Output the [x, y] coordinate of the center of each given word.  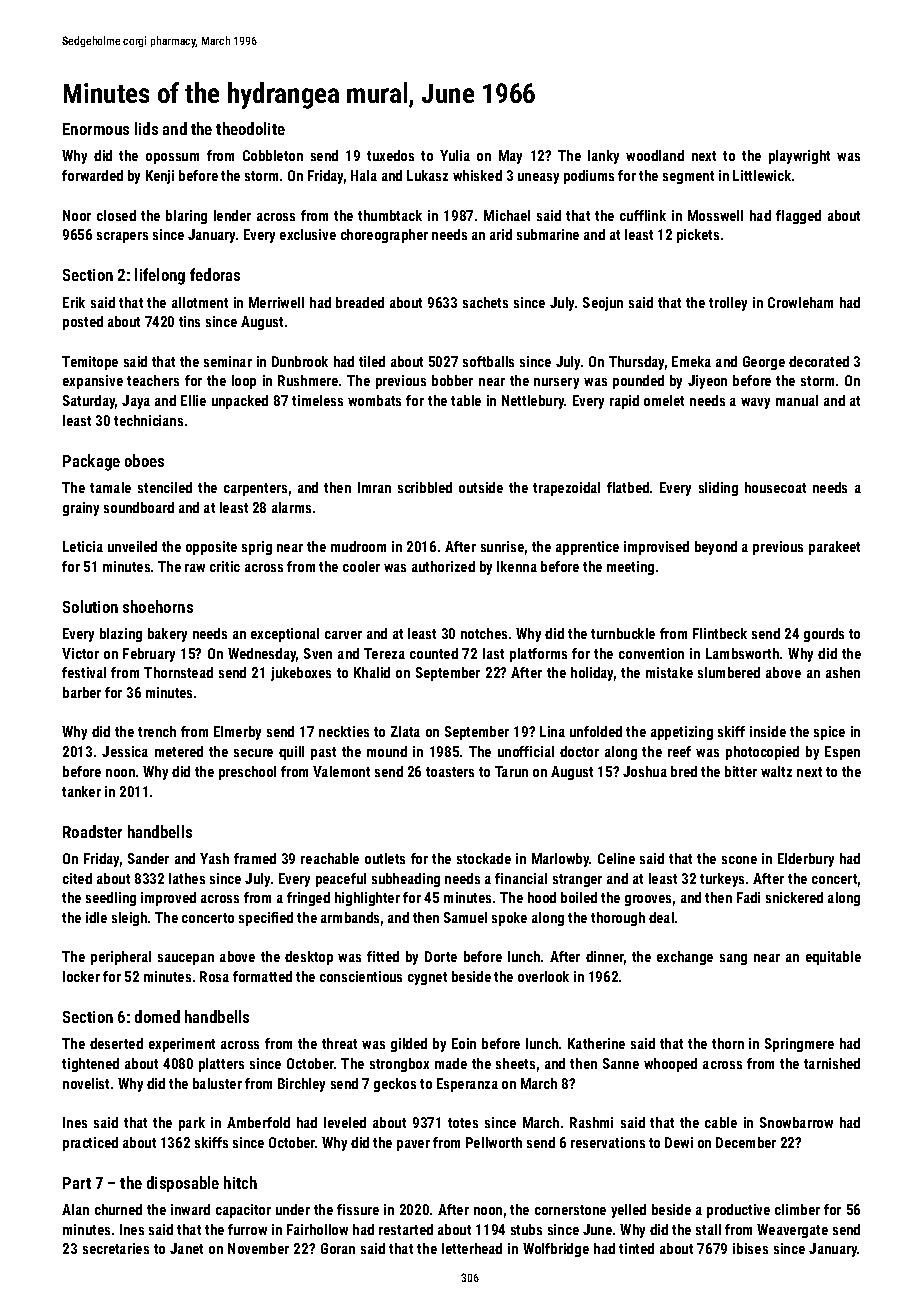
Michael [507, 215]
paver [413, 1145]
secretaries [116, 1248]
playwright [799, 157]
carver [343, 635]
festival [84, 672]
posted [83, 323]
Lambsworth [742, 653]
